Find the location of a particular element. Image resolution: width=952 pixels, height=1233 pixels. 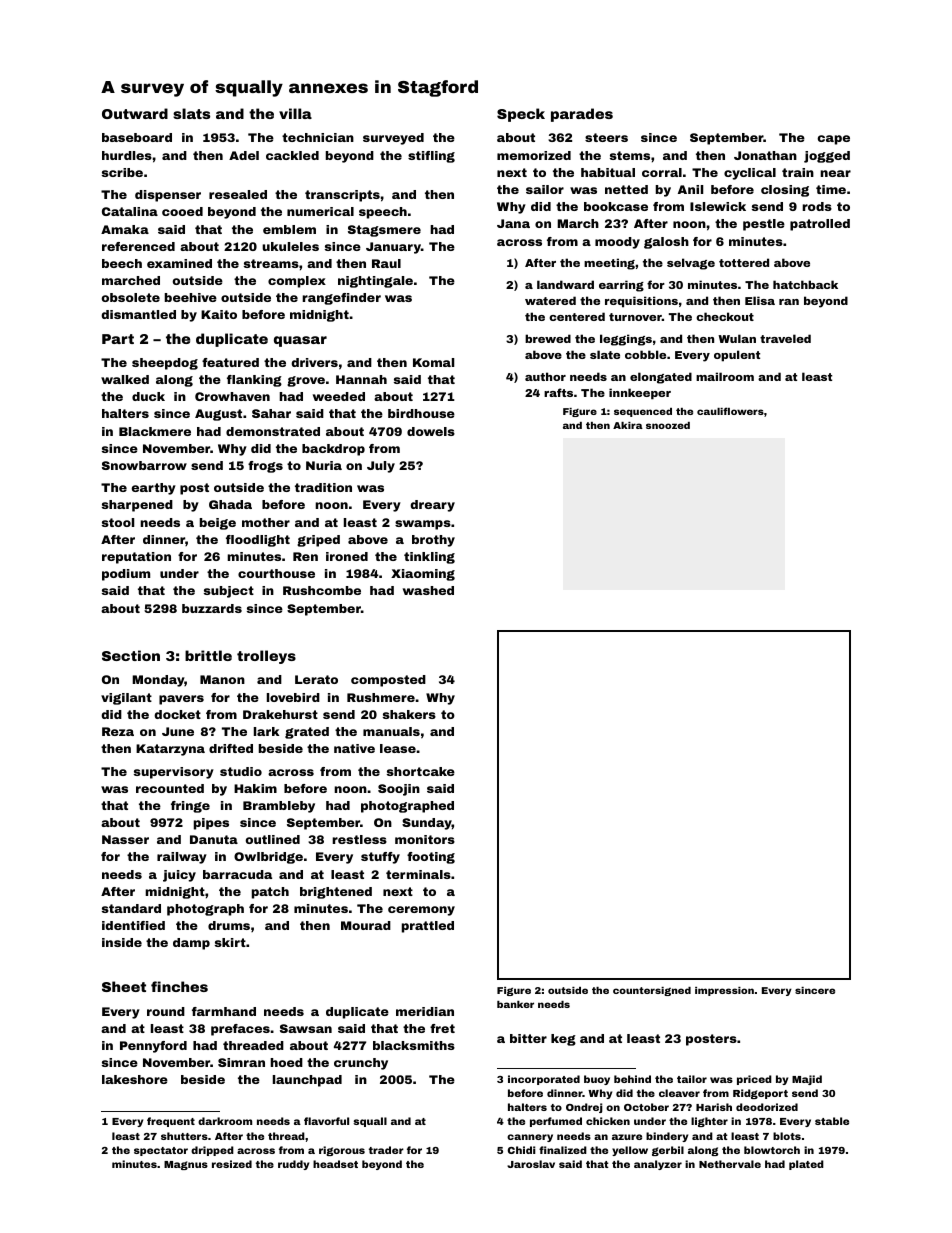

Nethervale is located at coordinates (730, 1164).
